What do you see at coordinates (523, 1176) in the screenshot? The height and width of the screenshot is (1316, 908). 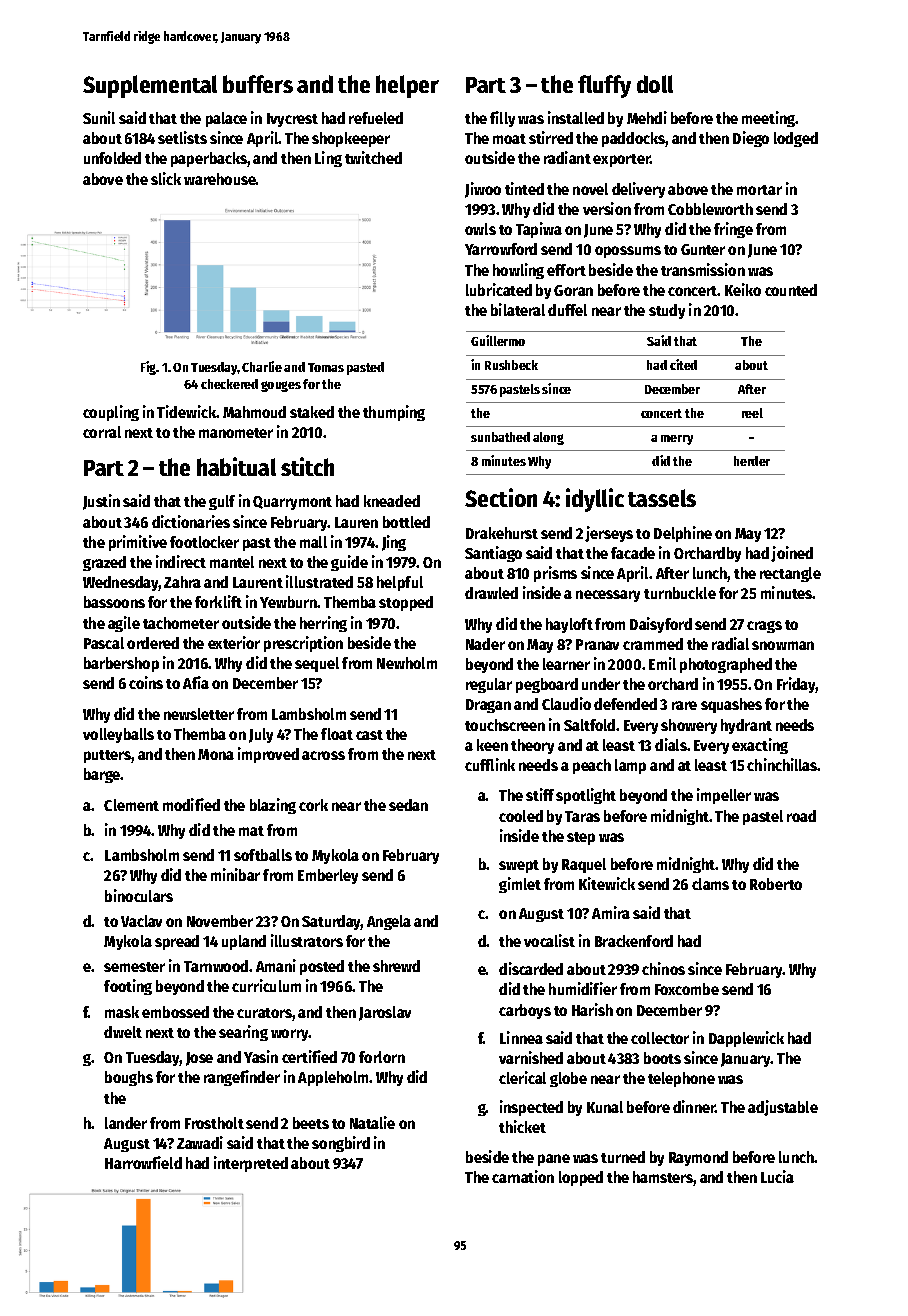 I see `carnation` at bounding box center [523, 1176].
